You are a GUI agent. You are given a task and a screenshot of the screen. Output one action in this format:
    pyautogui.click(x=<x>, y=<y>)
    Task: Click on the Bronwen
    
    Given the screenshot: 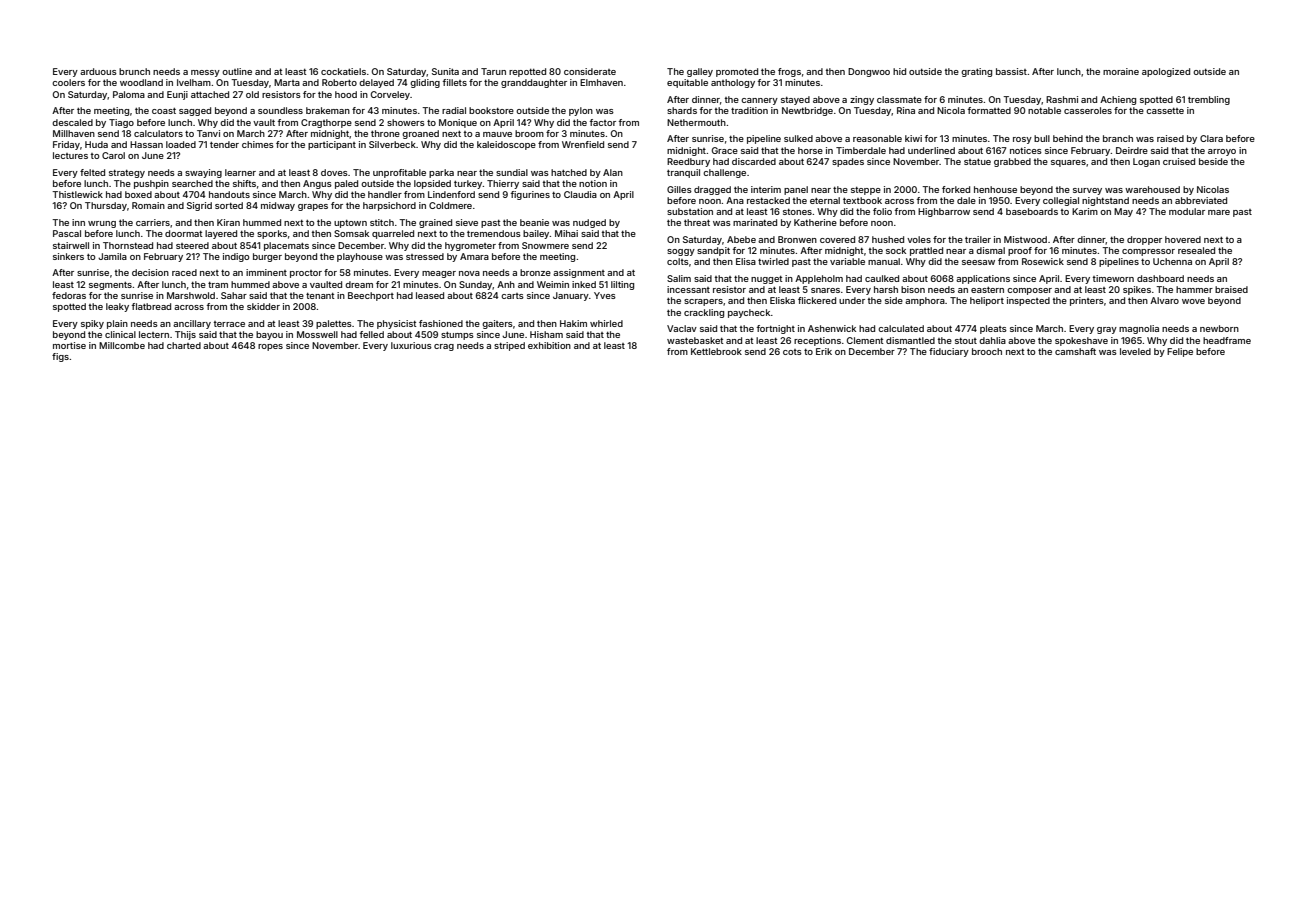 What is the action you would take?
    pyautogui.click(x=797, y=239)
